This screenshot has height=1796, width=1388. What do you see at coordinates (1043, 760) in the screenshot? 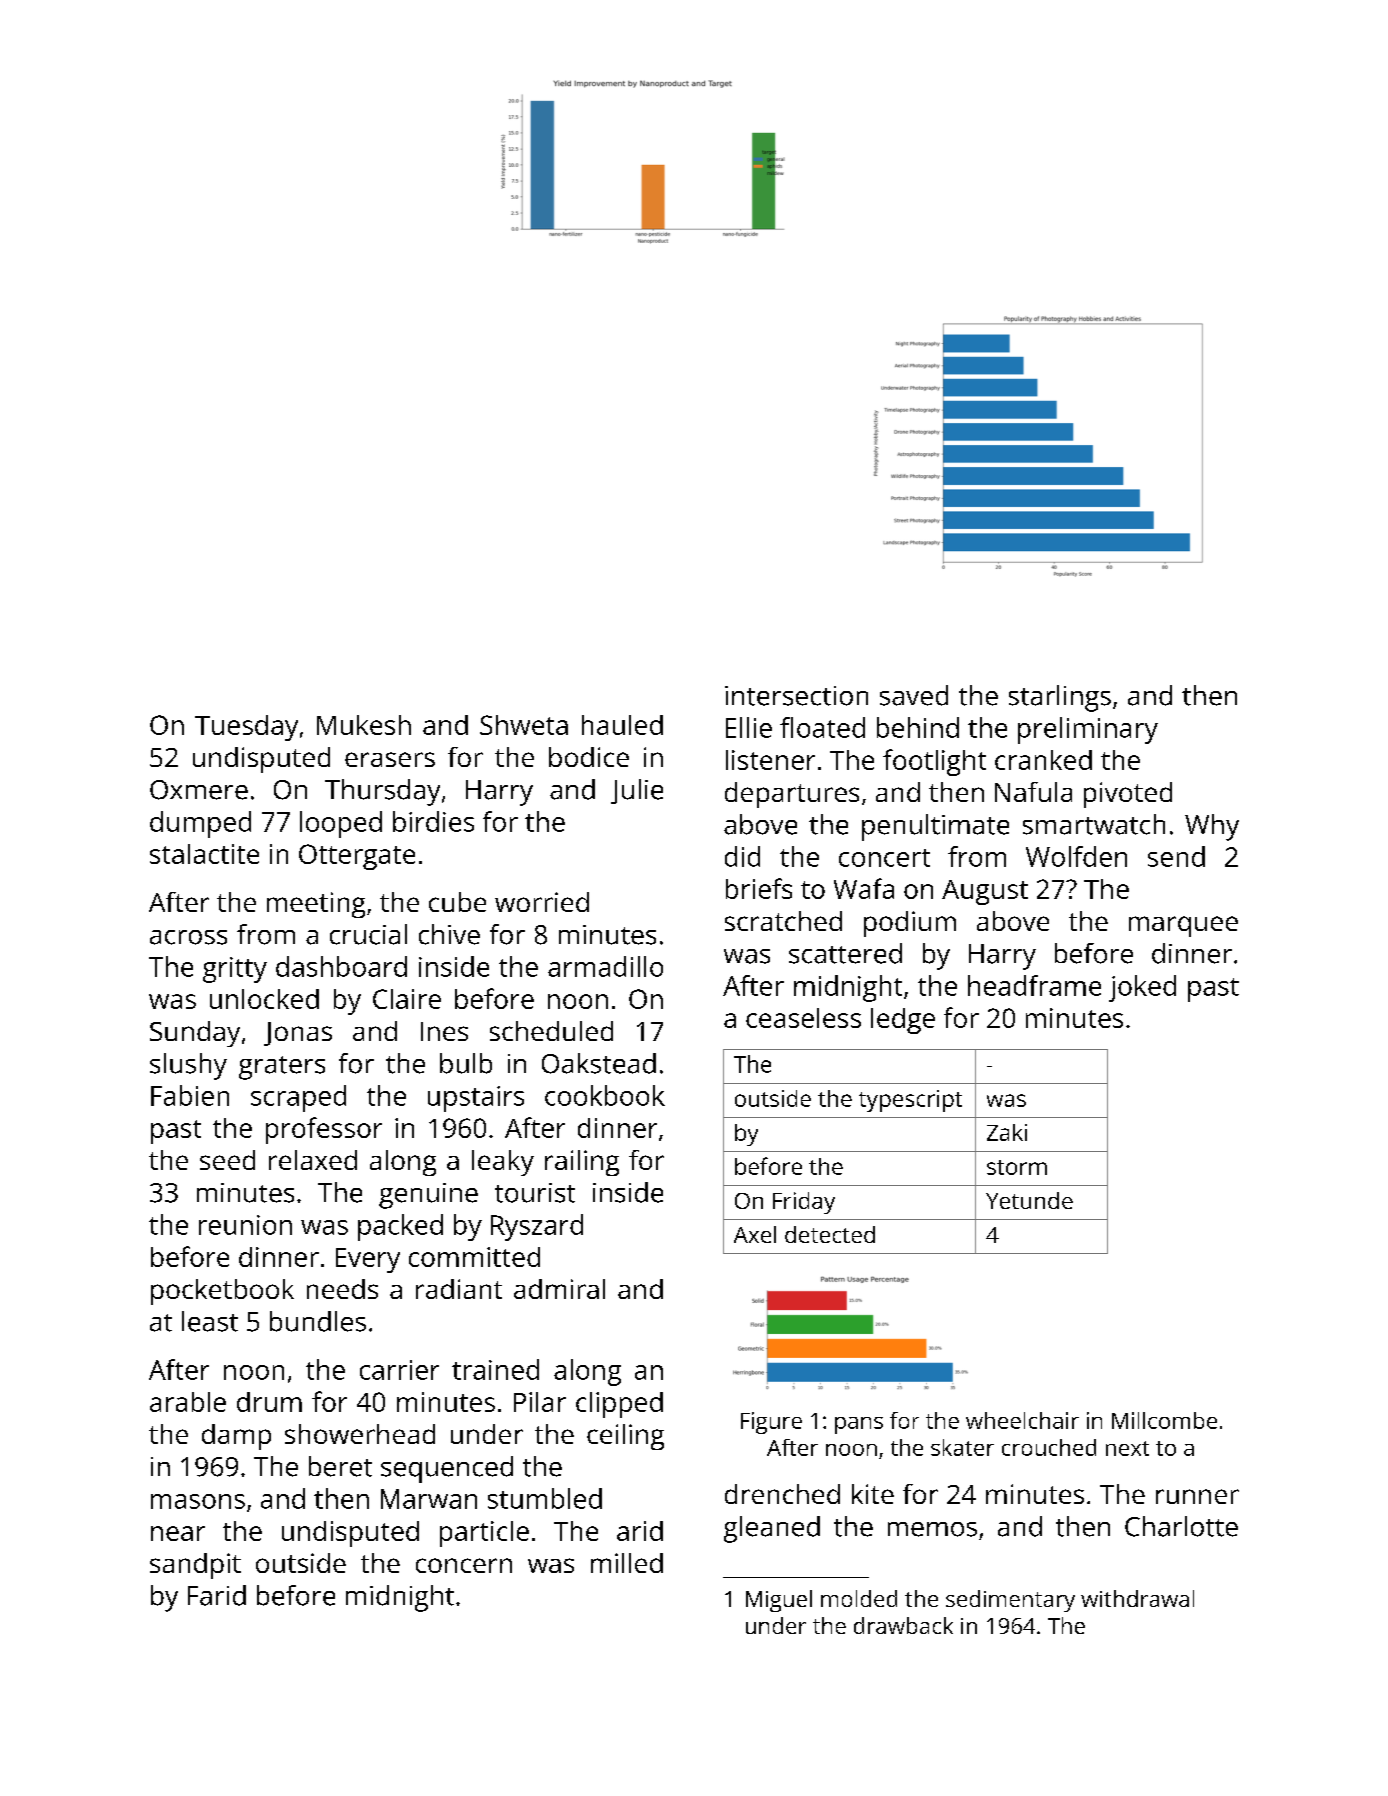
I see `cranked` at bounding box center [1043, 760].
